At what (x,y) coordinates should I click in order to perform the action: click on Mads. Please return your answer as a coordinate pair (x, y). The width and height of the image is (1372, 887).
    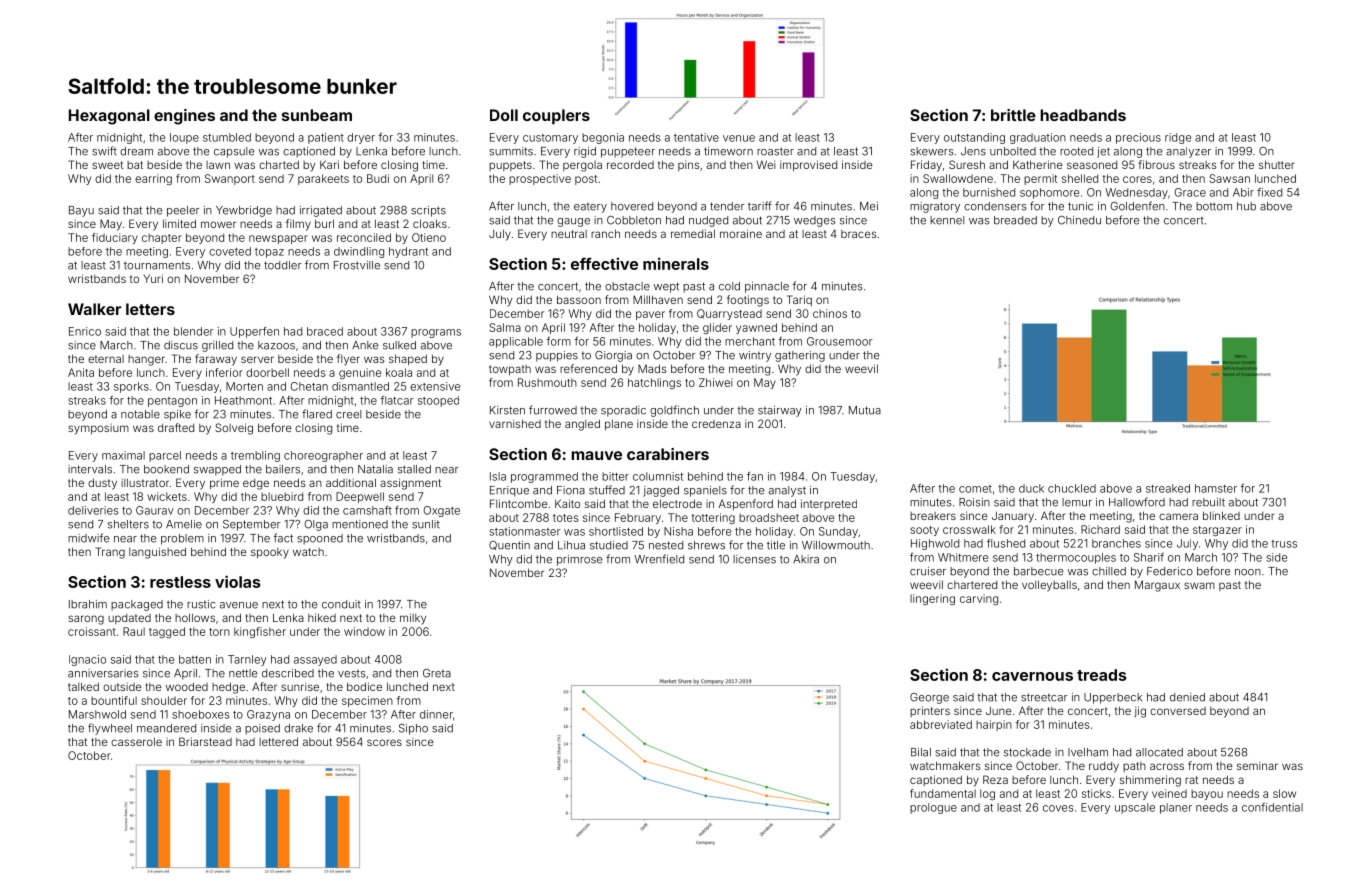
    Looking at the image, I should click on (652, 368).
